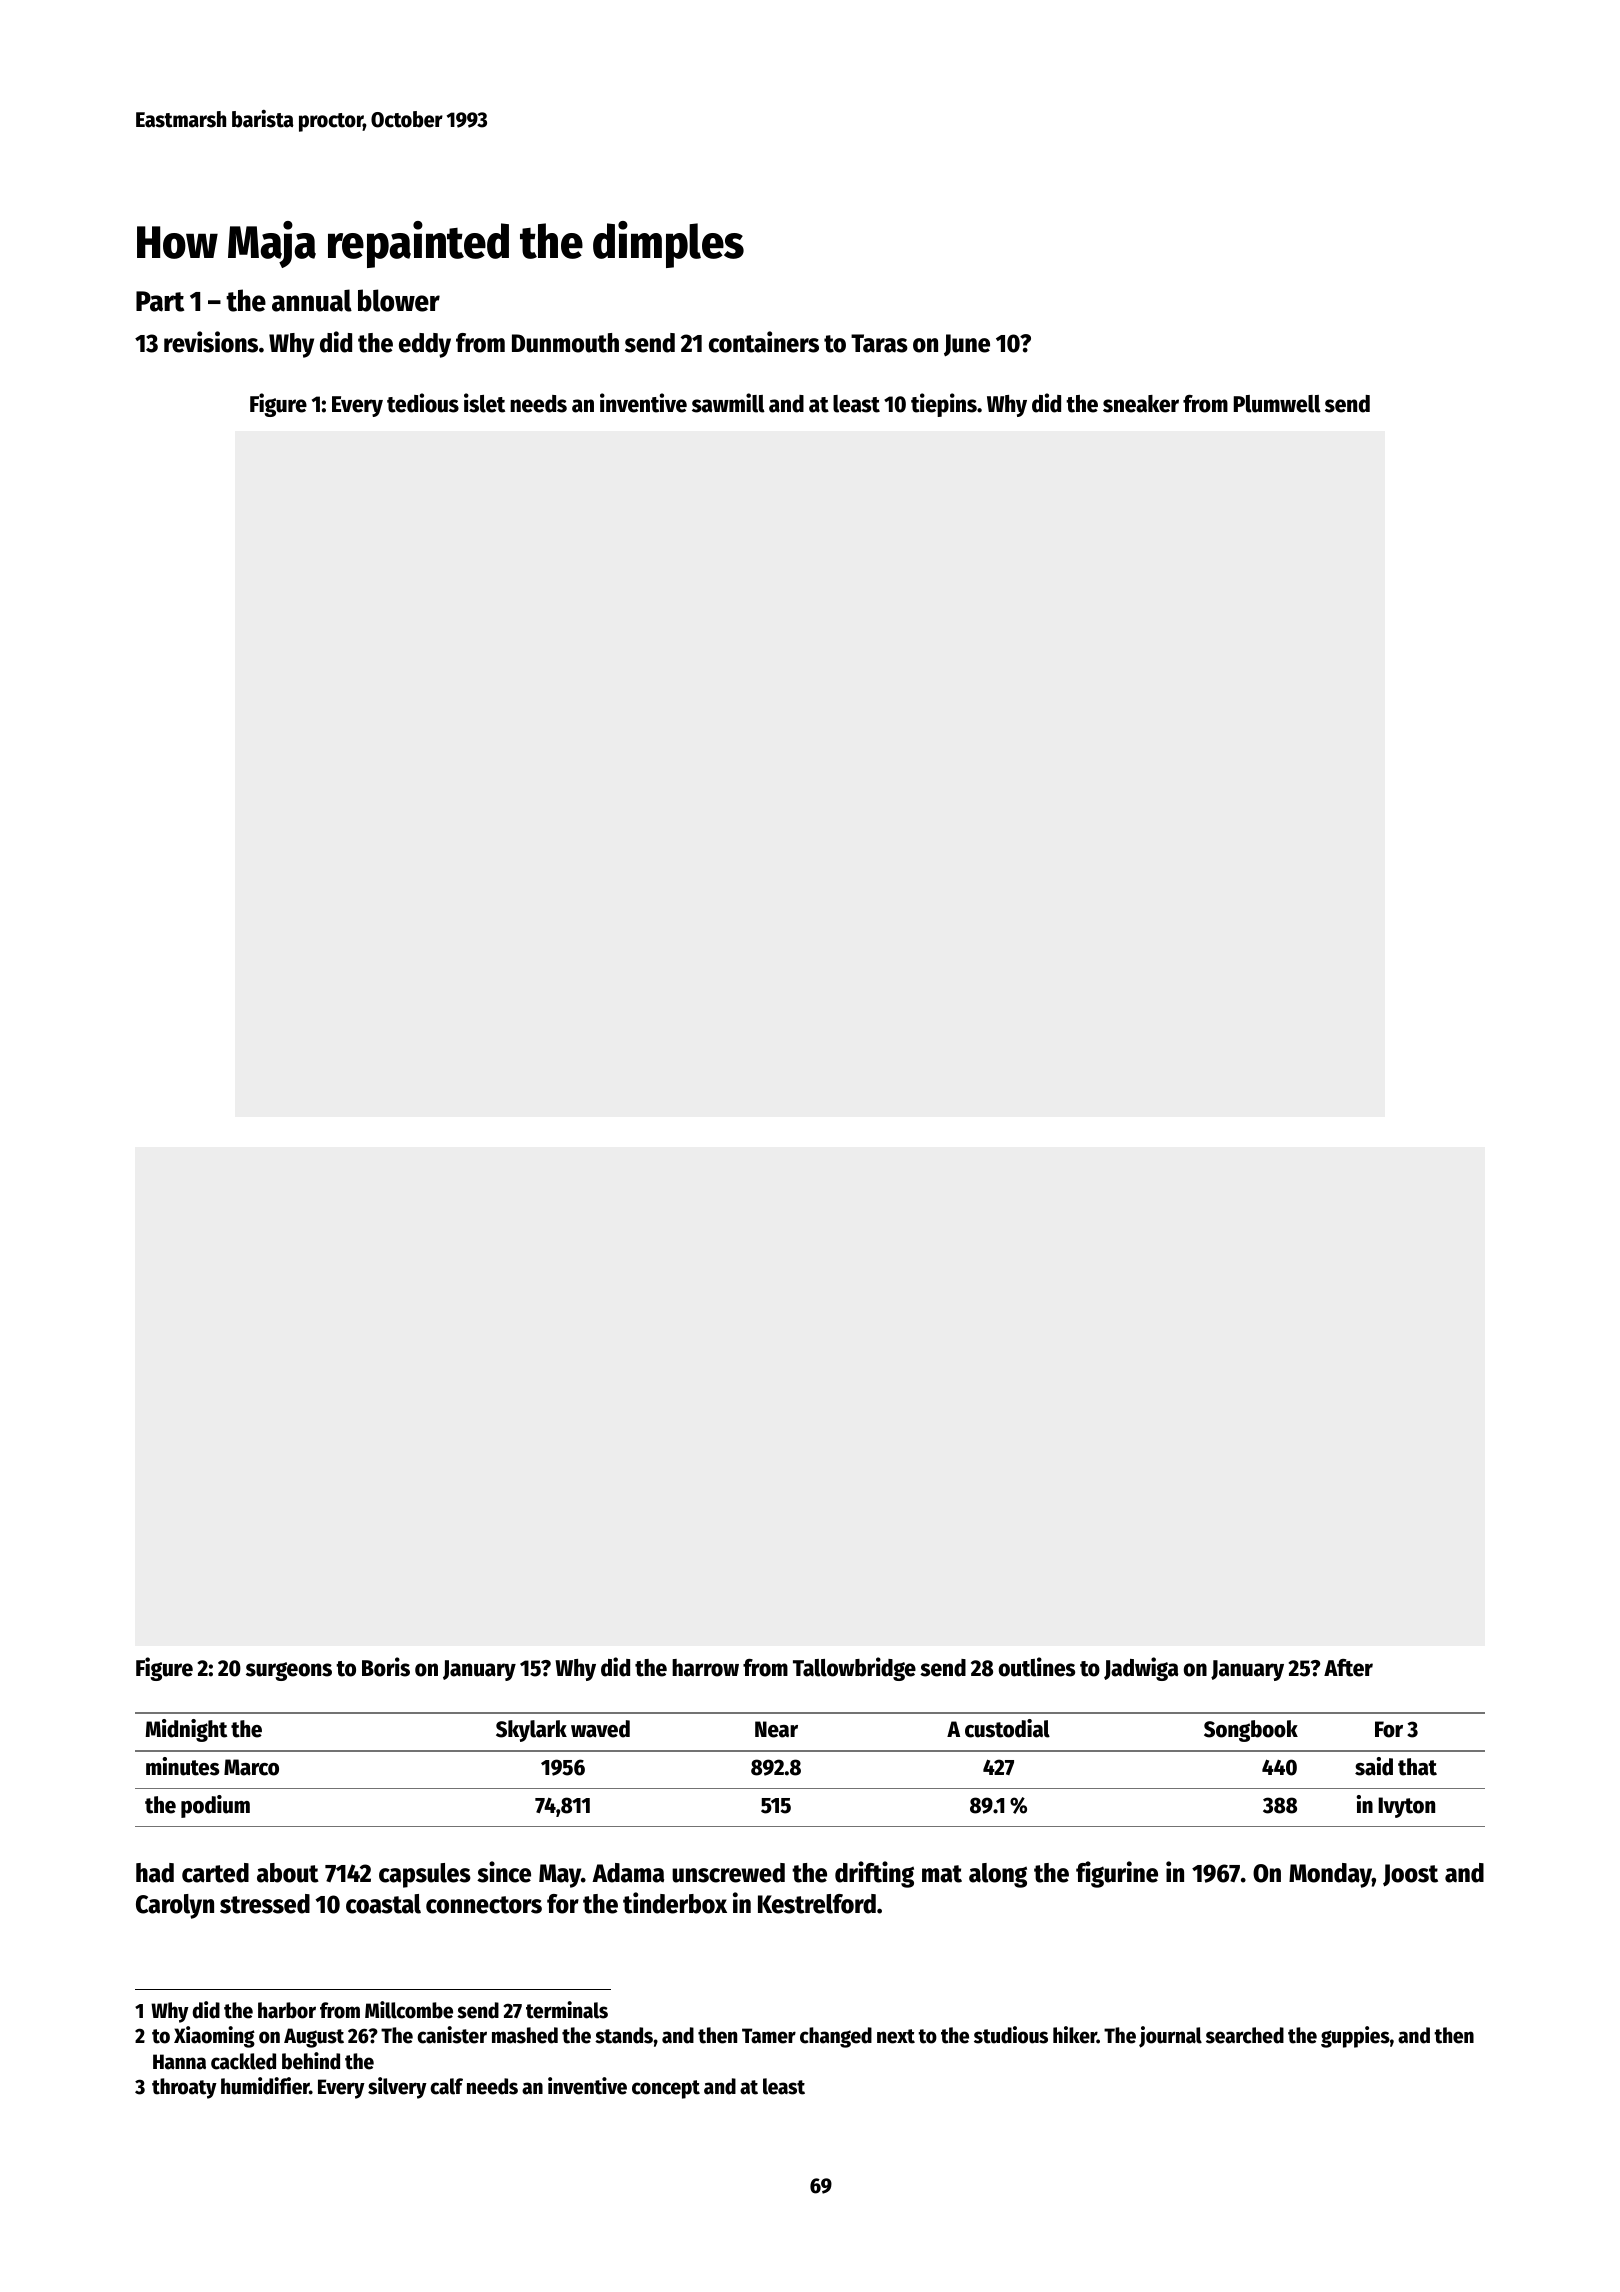 The image size is (1620, 2292). What do you see at coordinates (1141, 404) in the page?
I see `sneaker` at bounding box center [1141, 404].
